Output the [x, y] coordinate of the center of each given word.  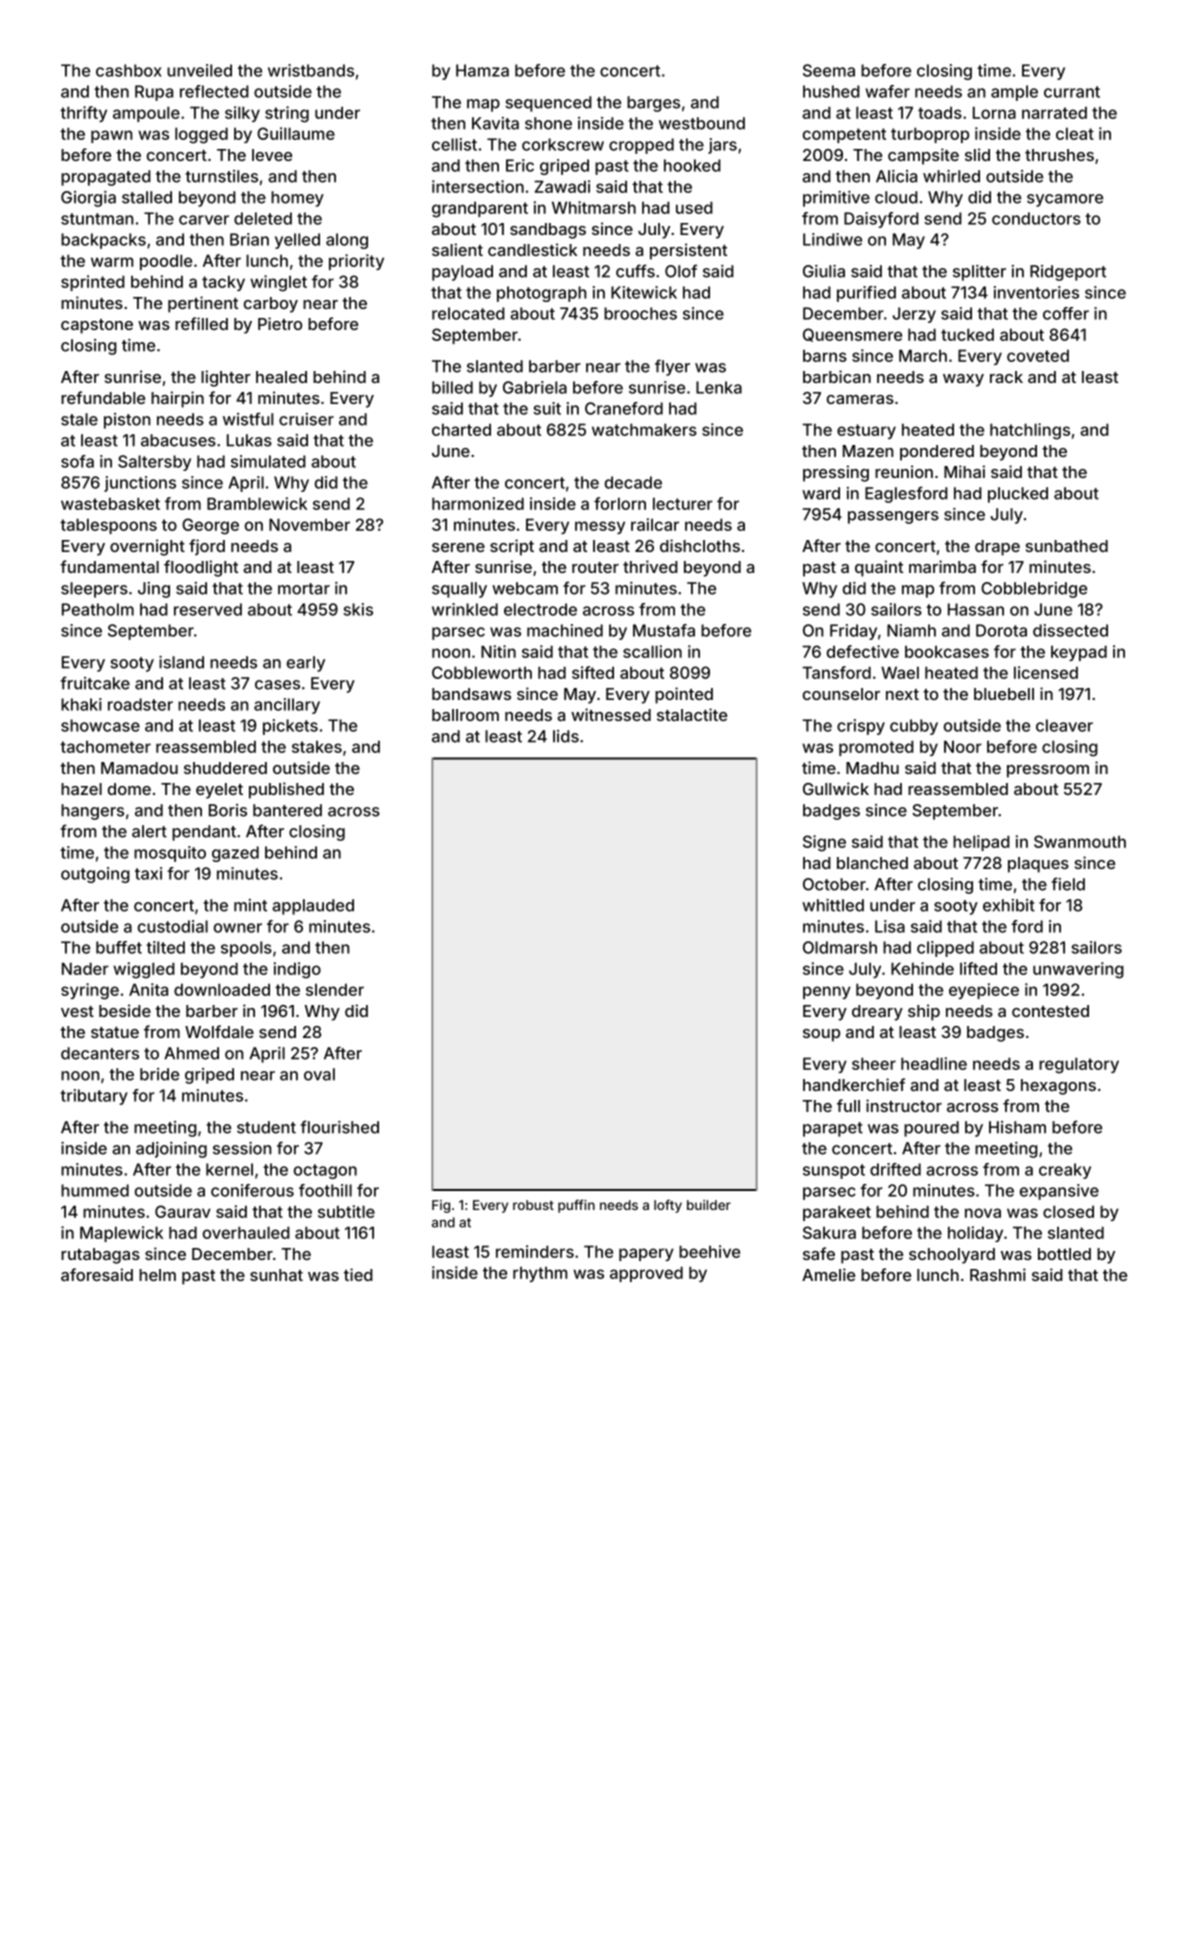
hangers [92, 812]
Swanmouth [1080, 841]
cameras [860, 399]
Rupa [154, 93]
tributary [94, 1097]
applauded [313, 907]
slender [335, 989]
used [694, 207]
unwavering [1078, 970]
